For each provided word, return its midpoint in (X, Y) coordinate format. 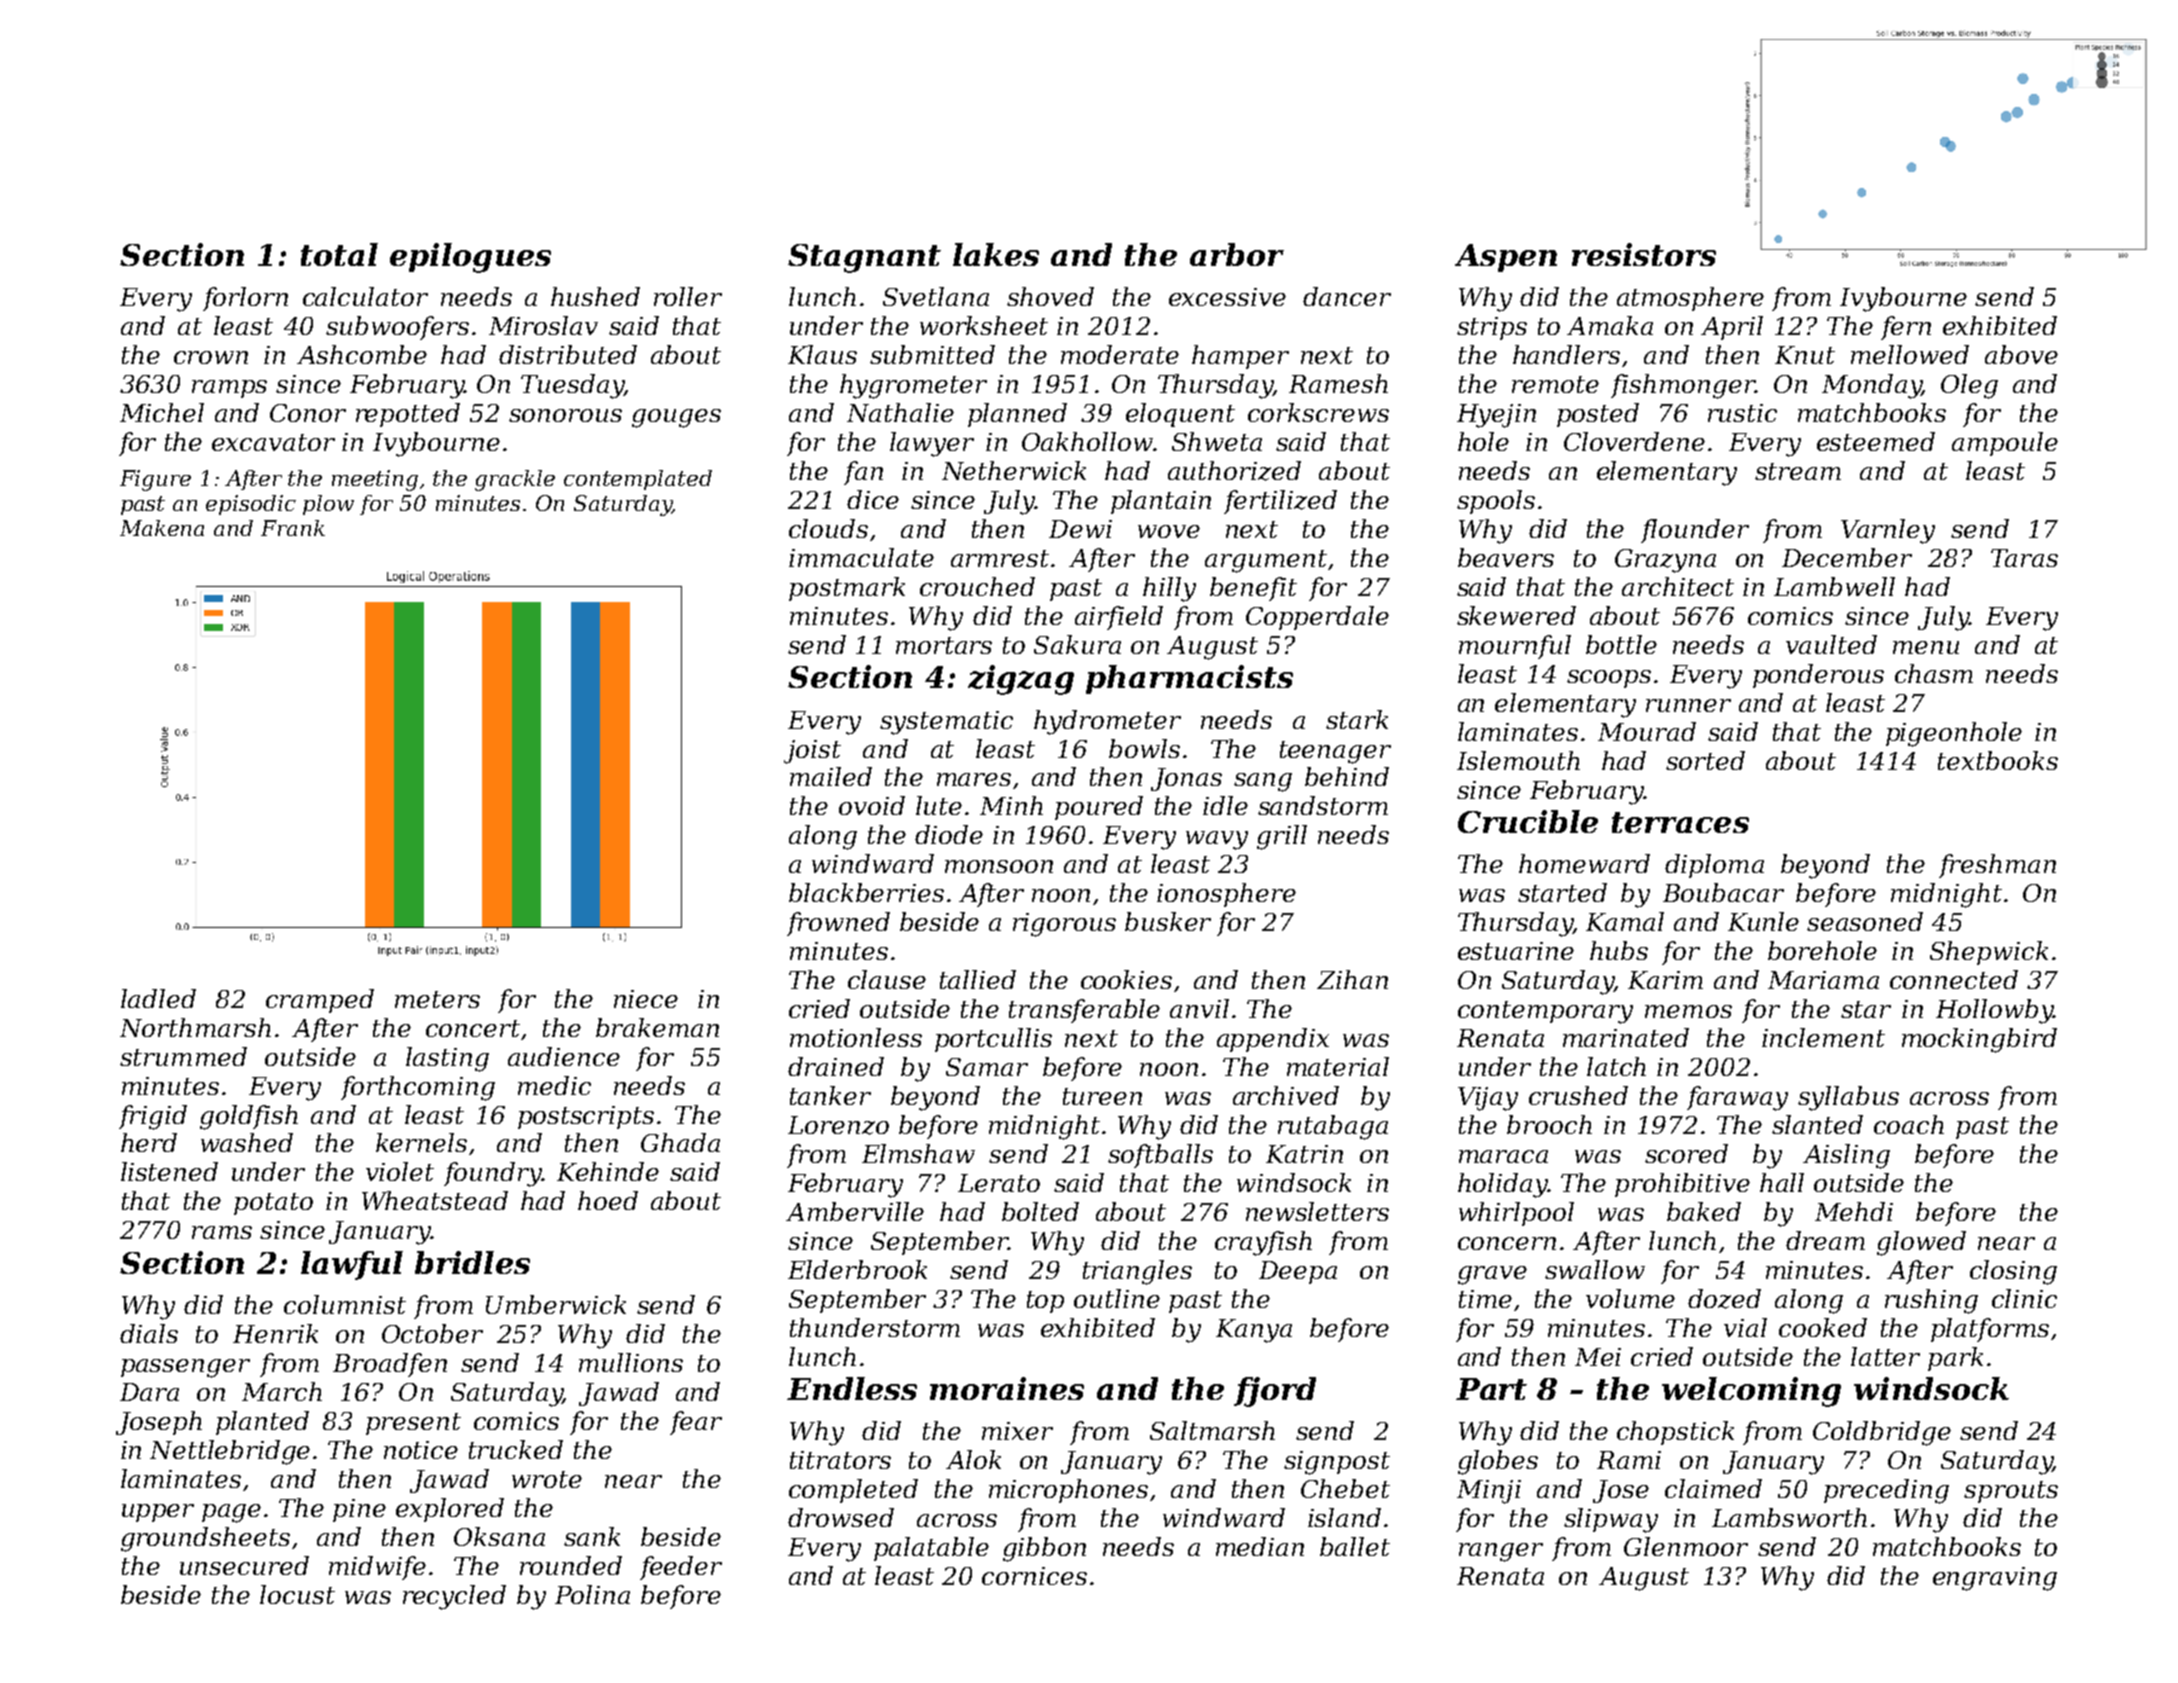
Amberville (855, 1211)
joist (812, 752)
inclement (1823, 1037)
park (1955, 1359)
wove (1169, 531)
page (231, 1513)
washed (247, 1142)
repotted (408, 415)
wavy (1217, 840)
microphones (1068, 1491)
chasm (1934, 673)
